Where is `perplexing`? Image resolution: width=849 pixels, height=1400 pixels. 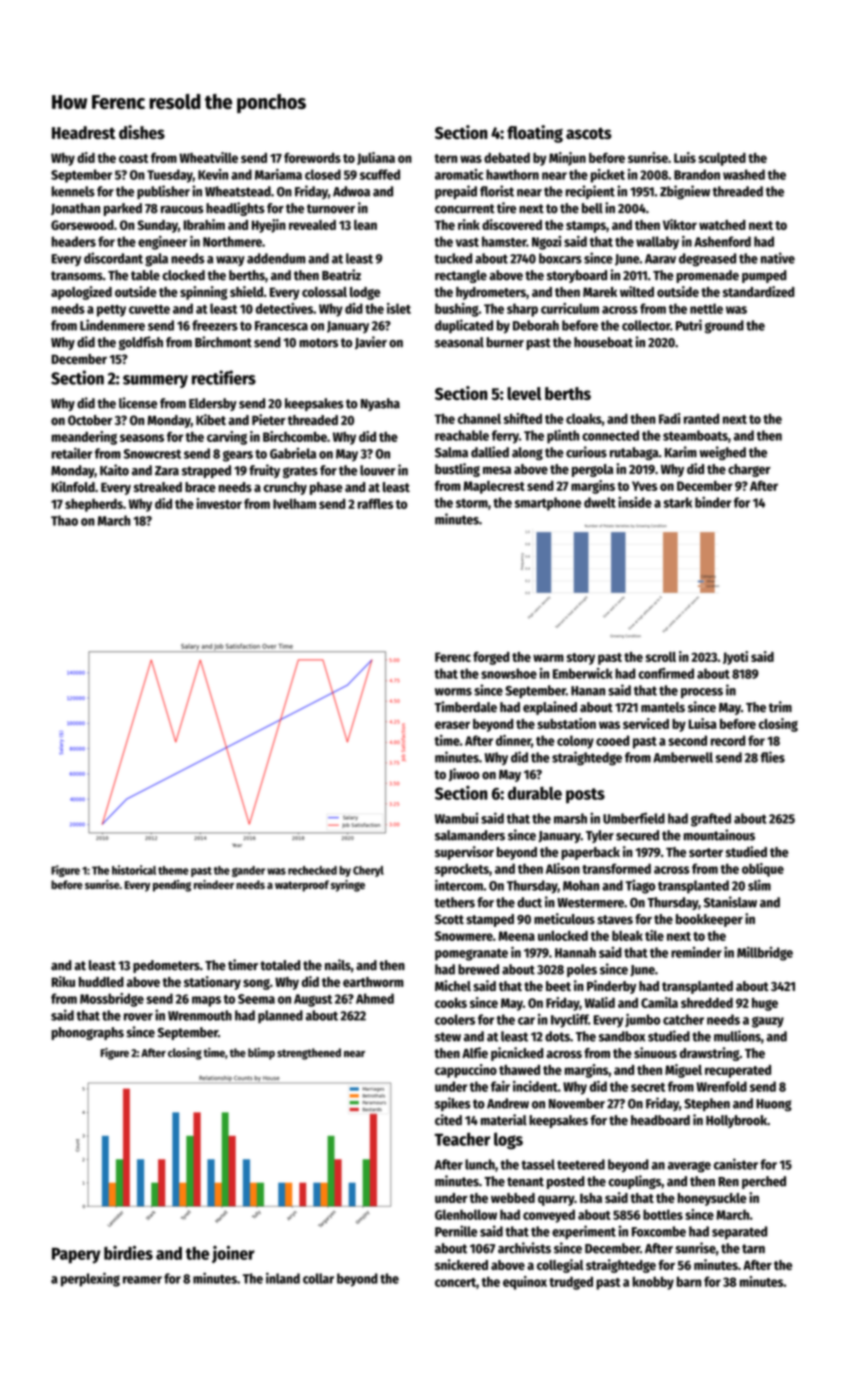
perplexing is located at coordinates (90, 1279).
